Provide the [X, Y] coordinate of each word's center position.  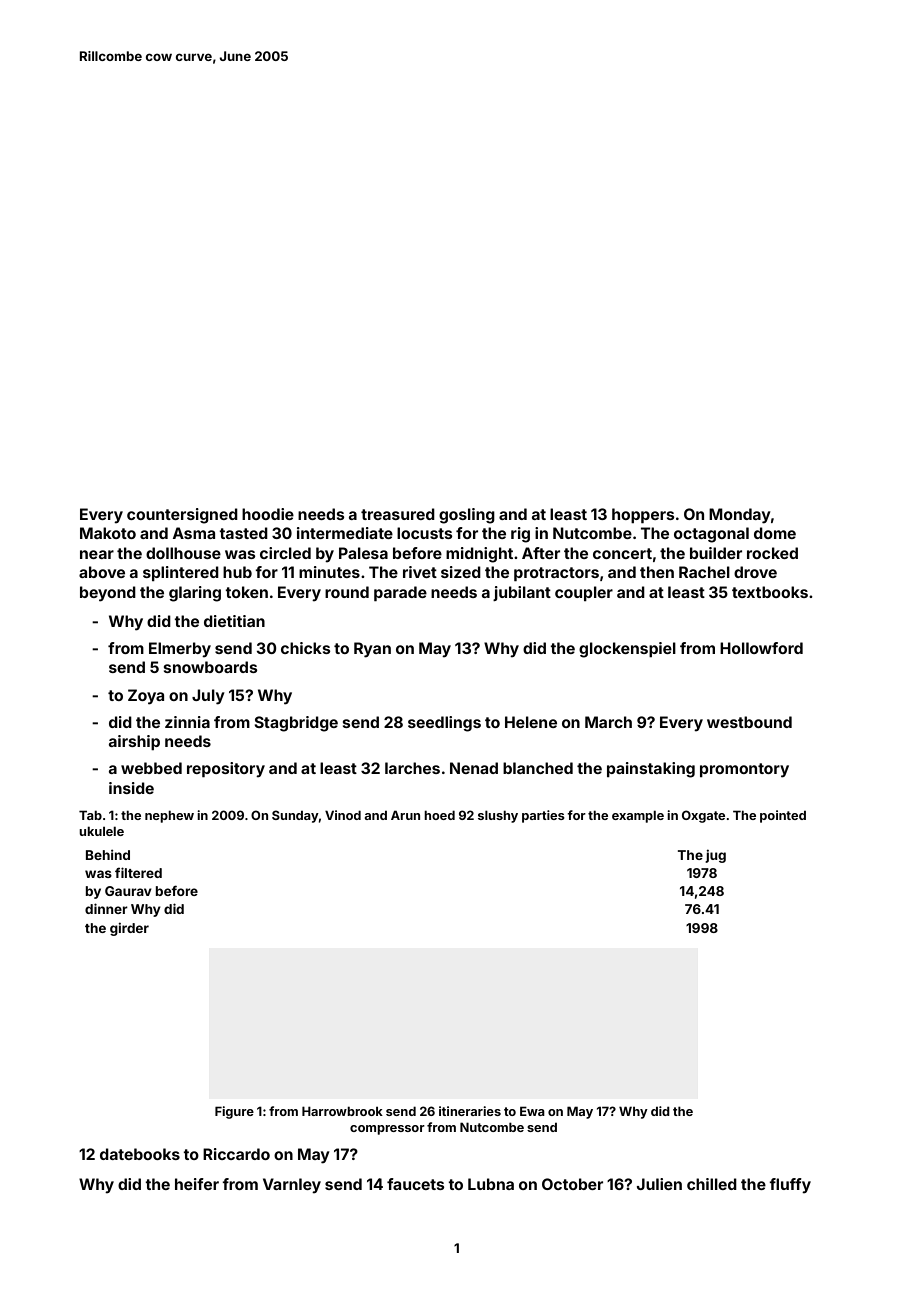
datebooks [140, 1154]
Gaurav [128, 891]
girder [129, 929]
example [638, 816]
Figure [234, 1112]
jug [715, 856]
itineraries [470, 1111]
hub [237, 572]
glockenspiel [627, 650]
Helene [531, 722]
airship [134, 742]
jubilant [522, 593]
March [608, 722]
